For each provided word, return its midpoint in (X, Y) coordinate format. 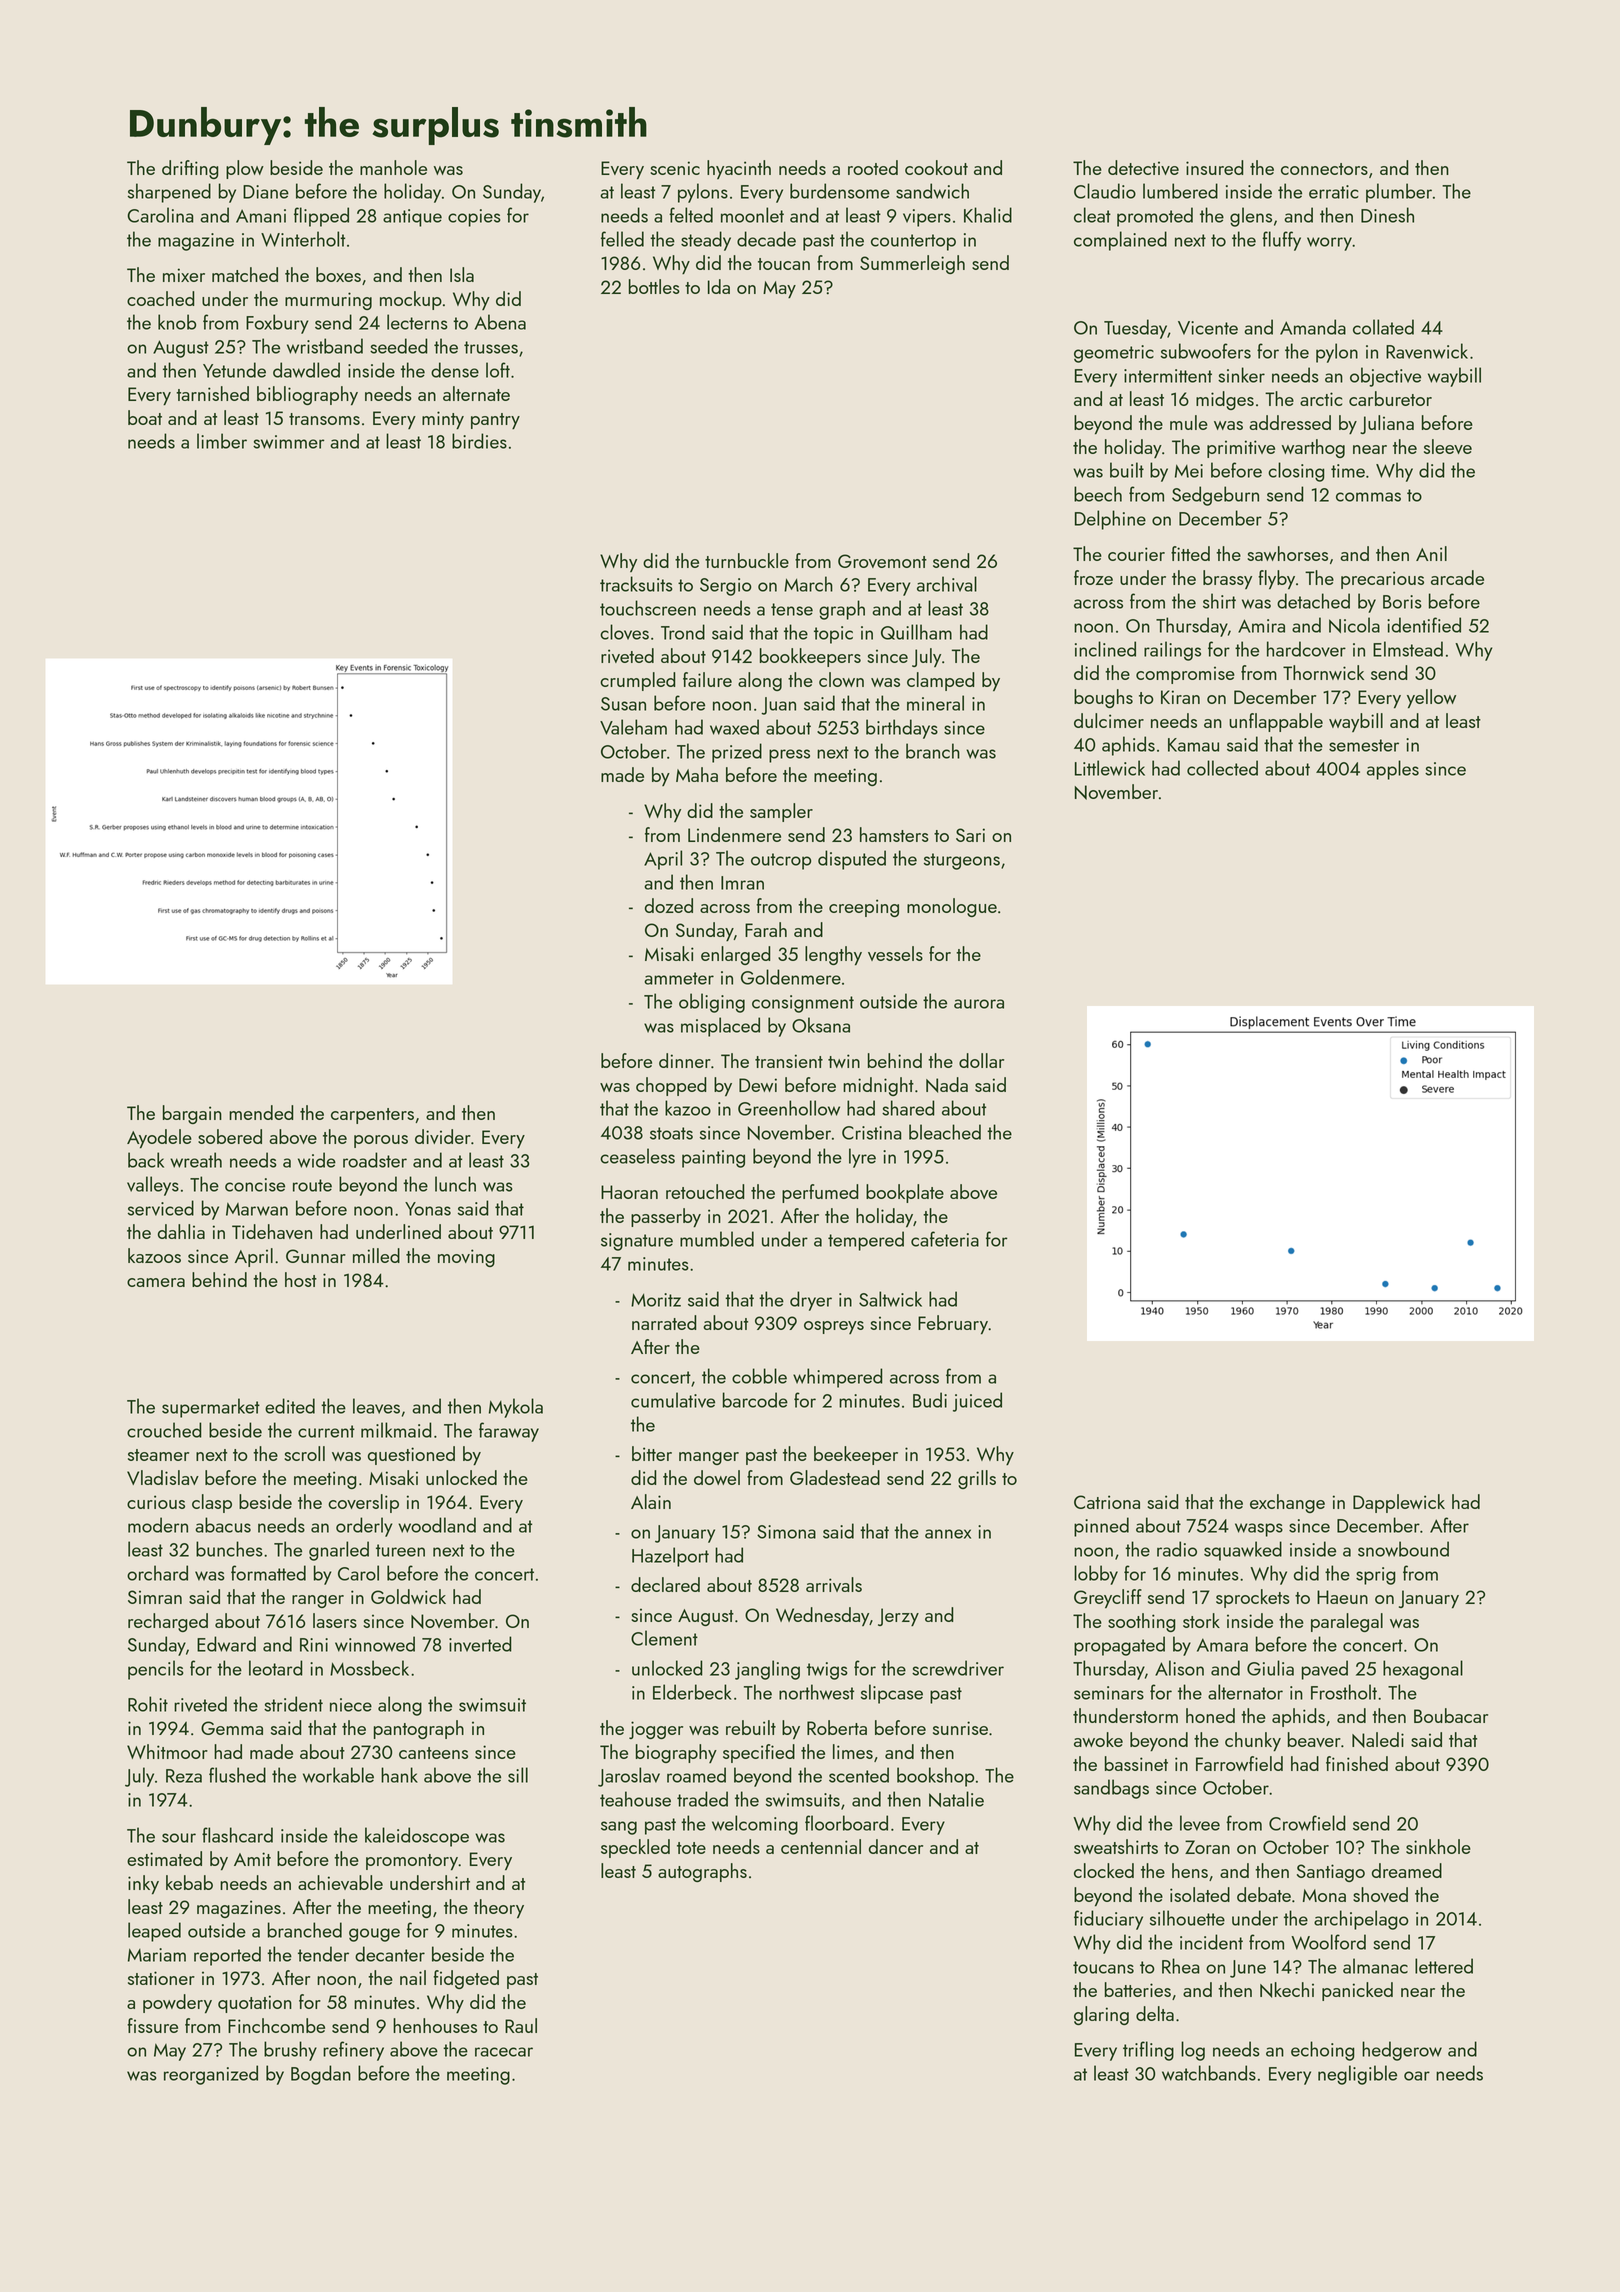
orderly (364, 1527)
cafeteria (945, 1239)
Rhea (1181, 1966)
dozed (669, 905)
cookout (936, 167)
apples (1393, 770)
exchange (1287, 1503)
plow (245, 169)
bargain (192, 1114)
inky (143, 1884)
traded (702, 1799)
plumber (1399, 193)
